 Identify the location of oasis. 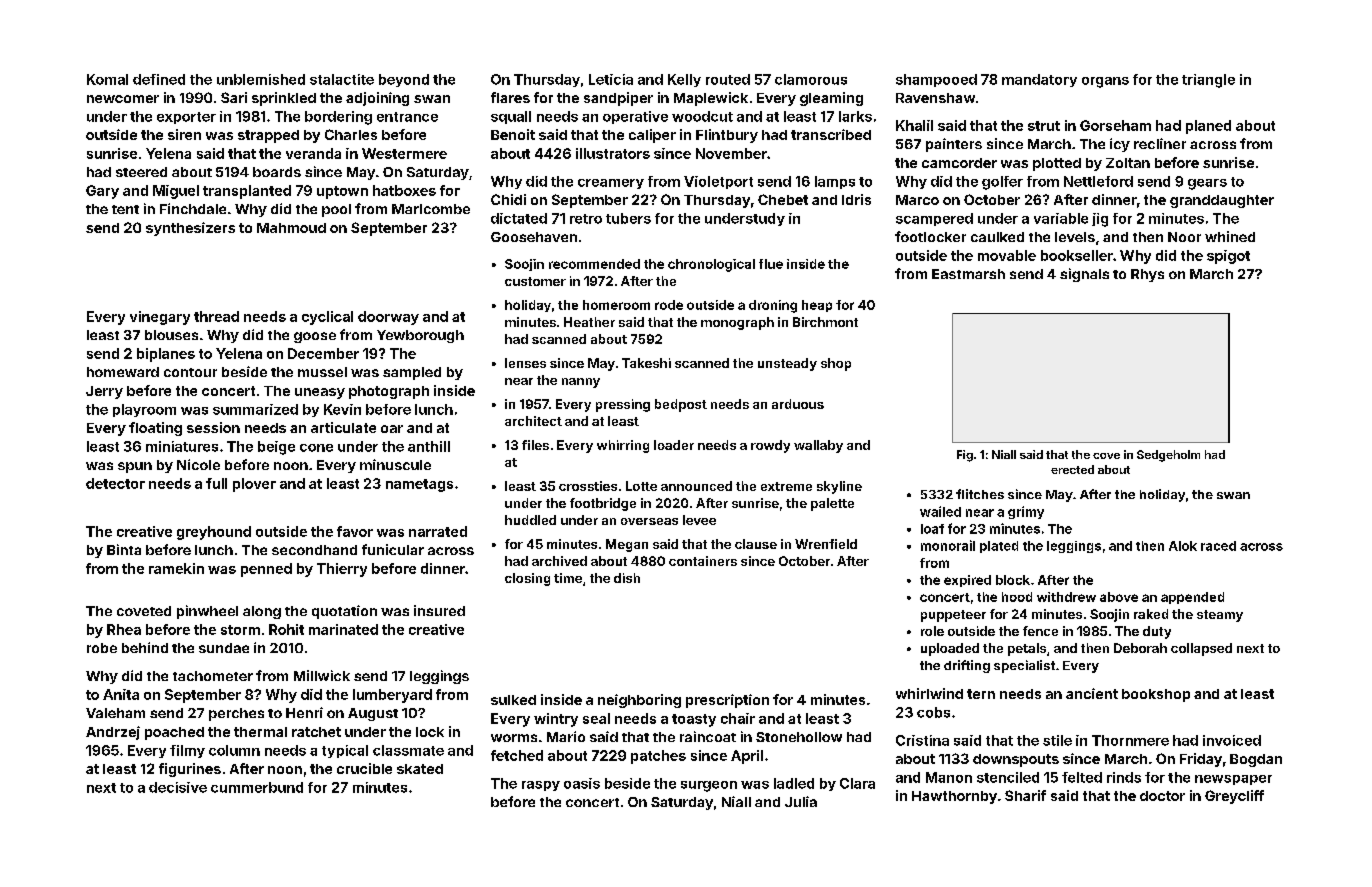
(582, 783).
